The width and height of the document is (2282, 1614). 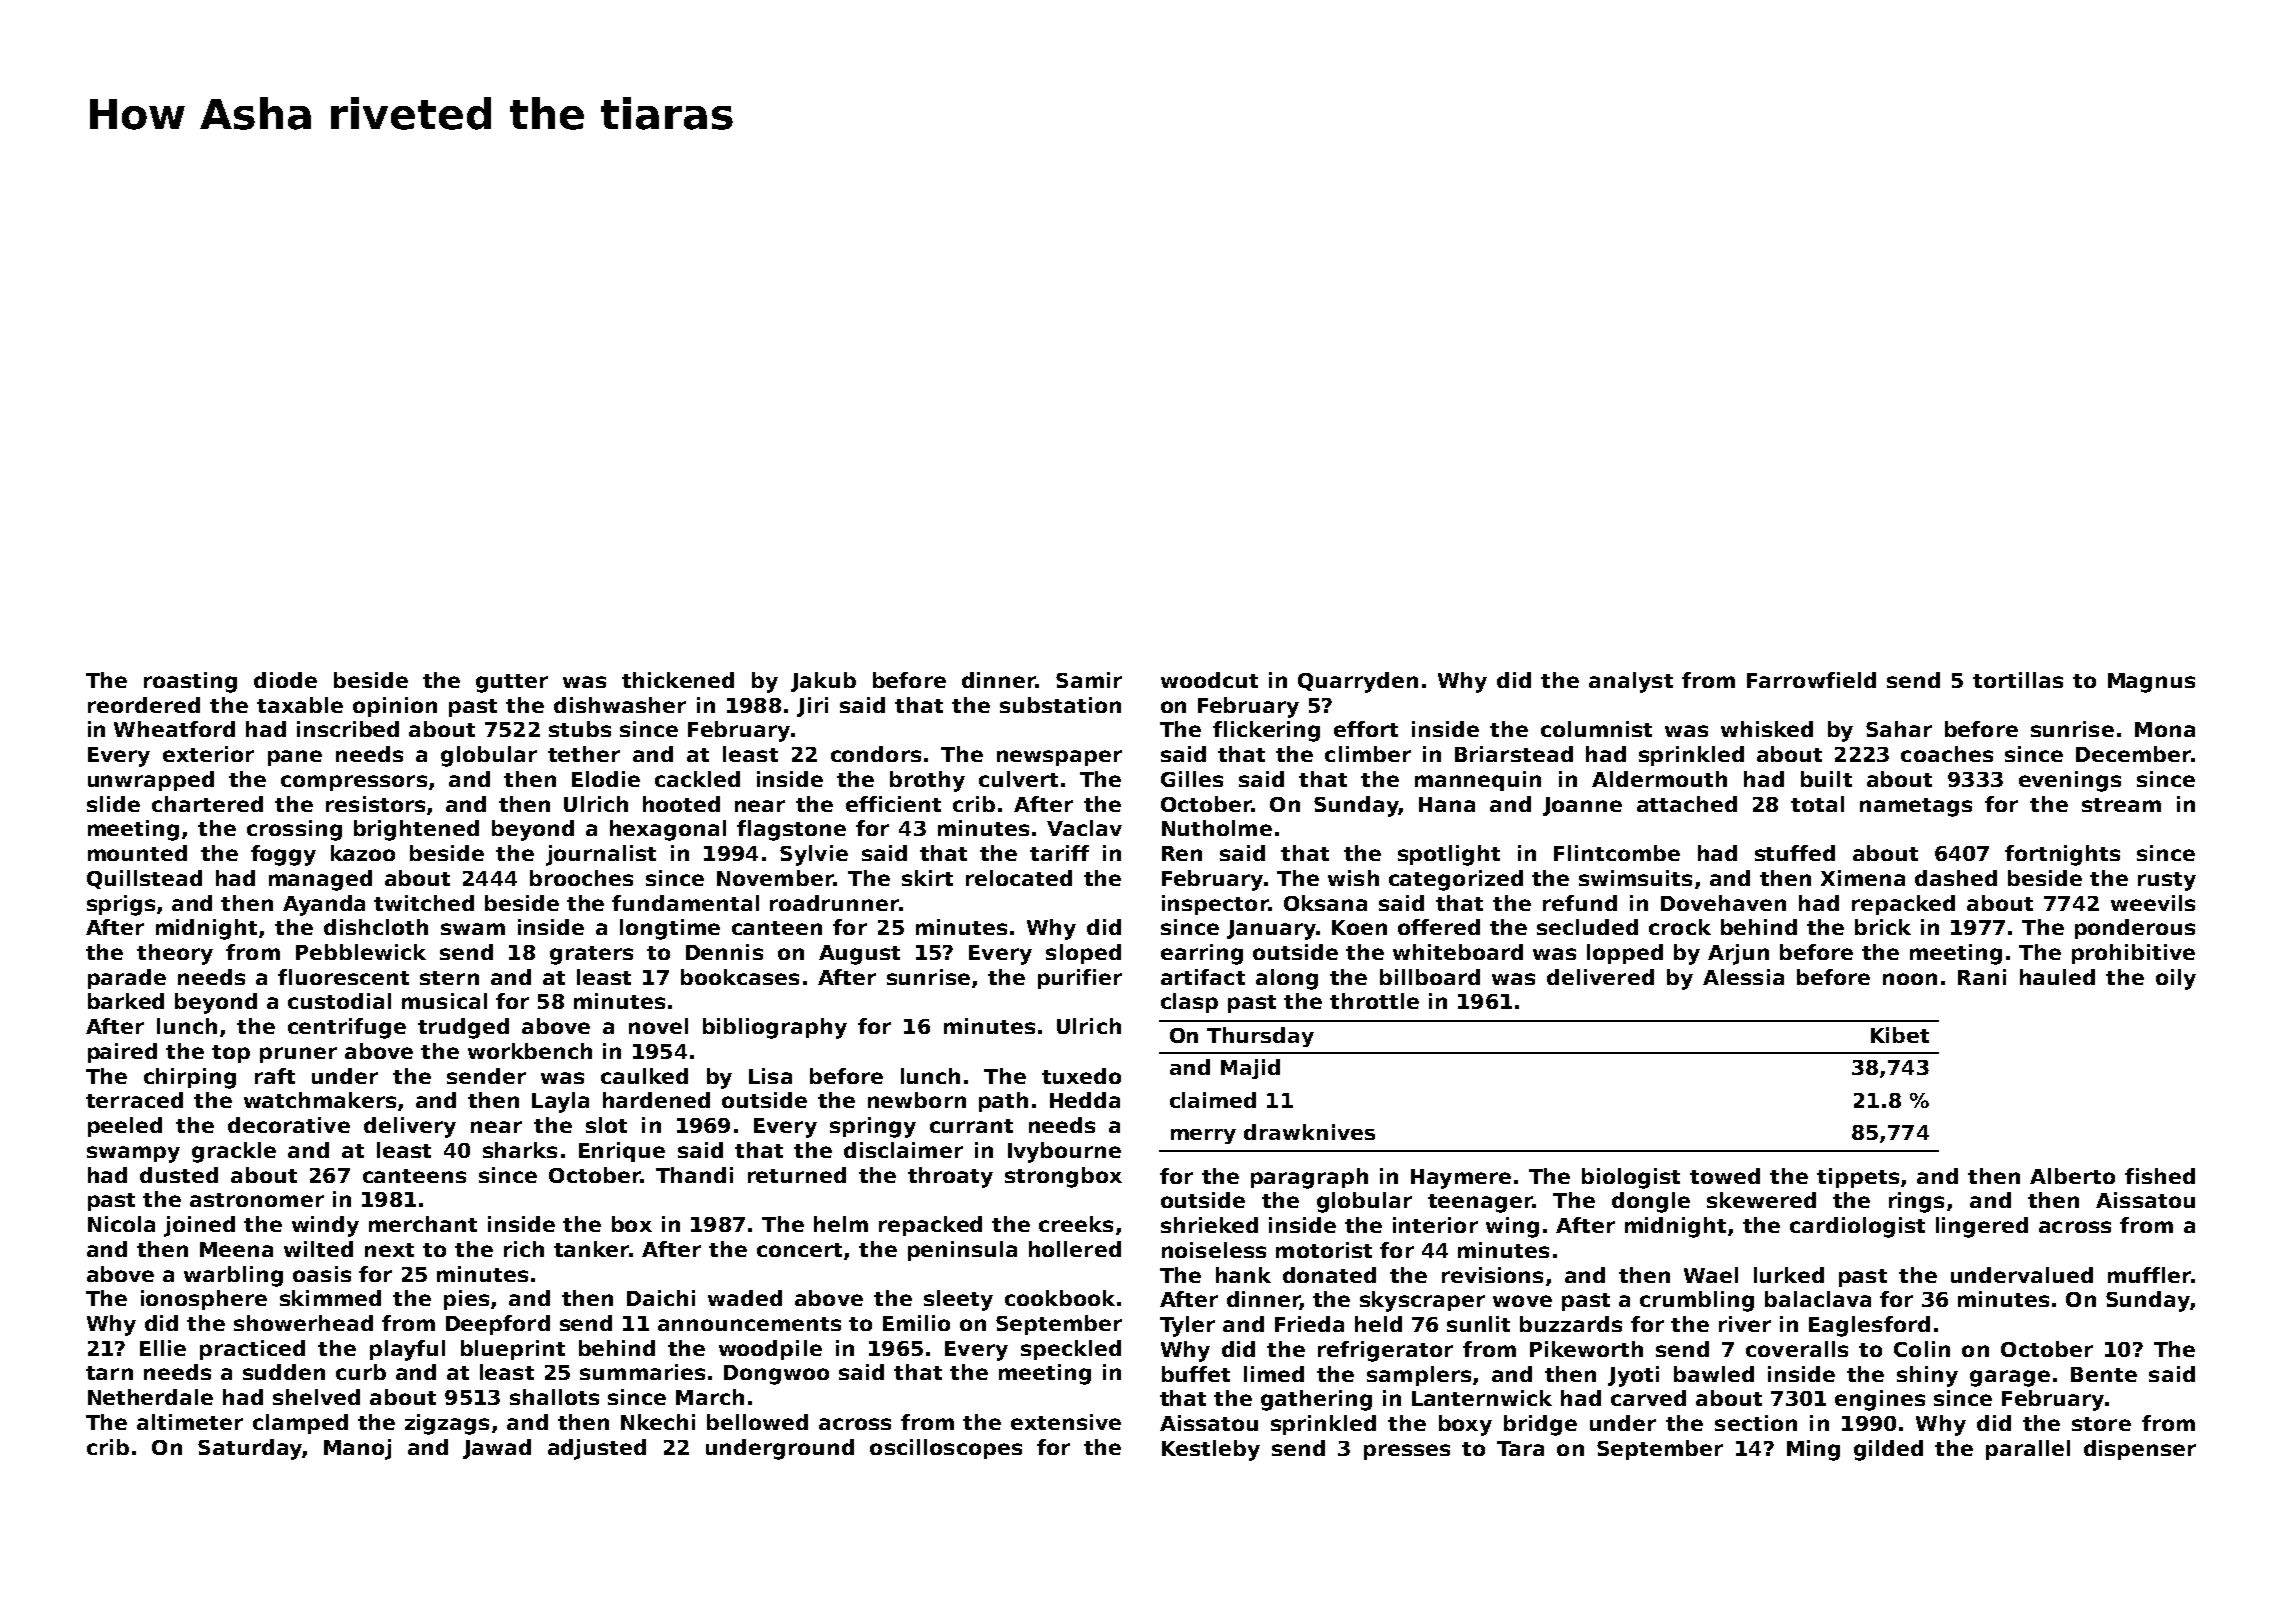 What do you see at coordinates (179, 1175) in the document?
I see `dusted` at bounding box center [179, 1175].
